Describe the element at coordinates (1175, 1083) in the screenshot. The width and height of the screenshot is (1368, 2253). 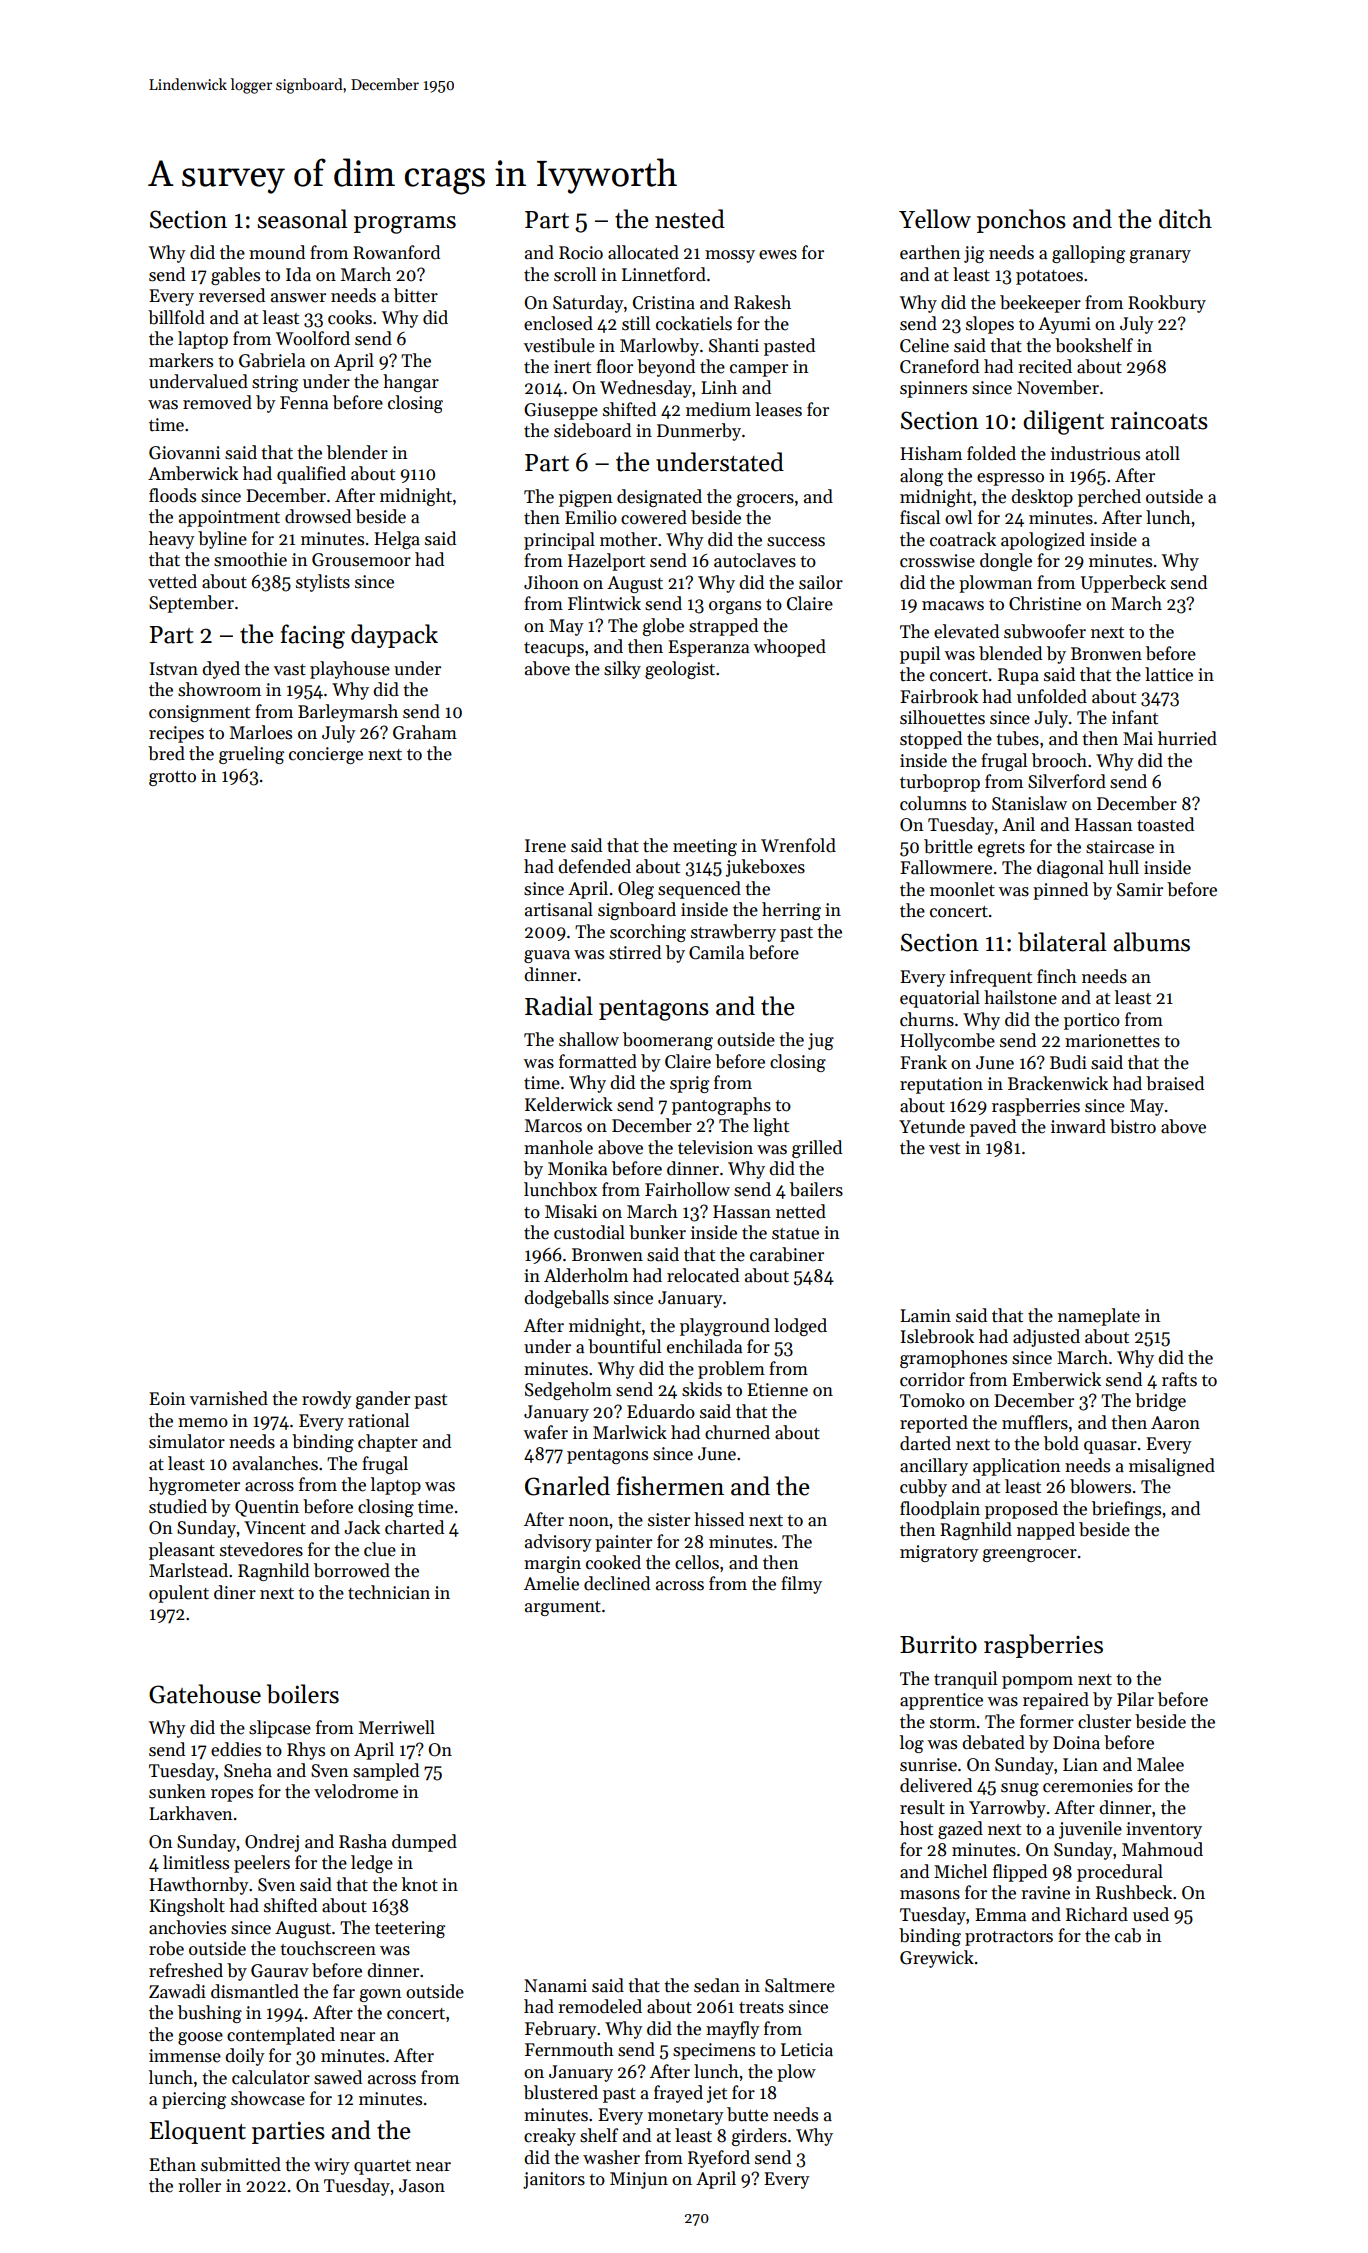
I see `braised` at that location.
